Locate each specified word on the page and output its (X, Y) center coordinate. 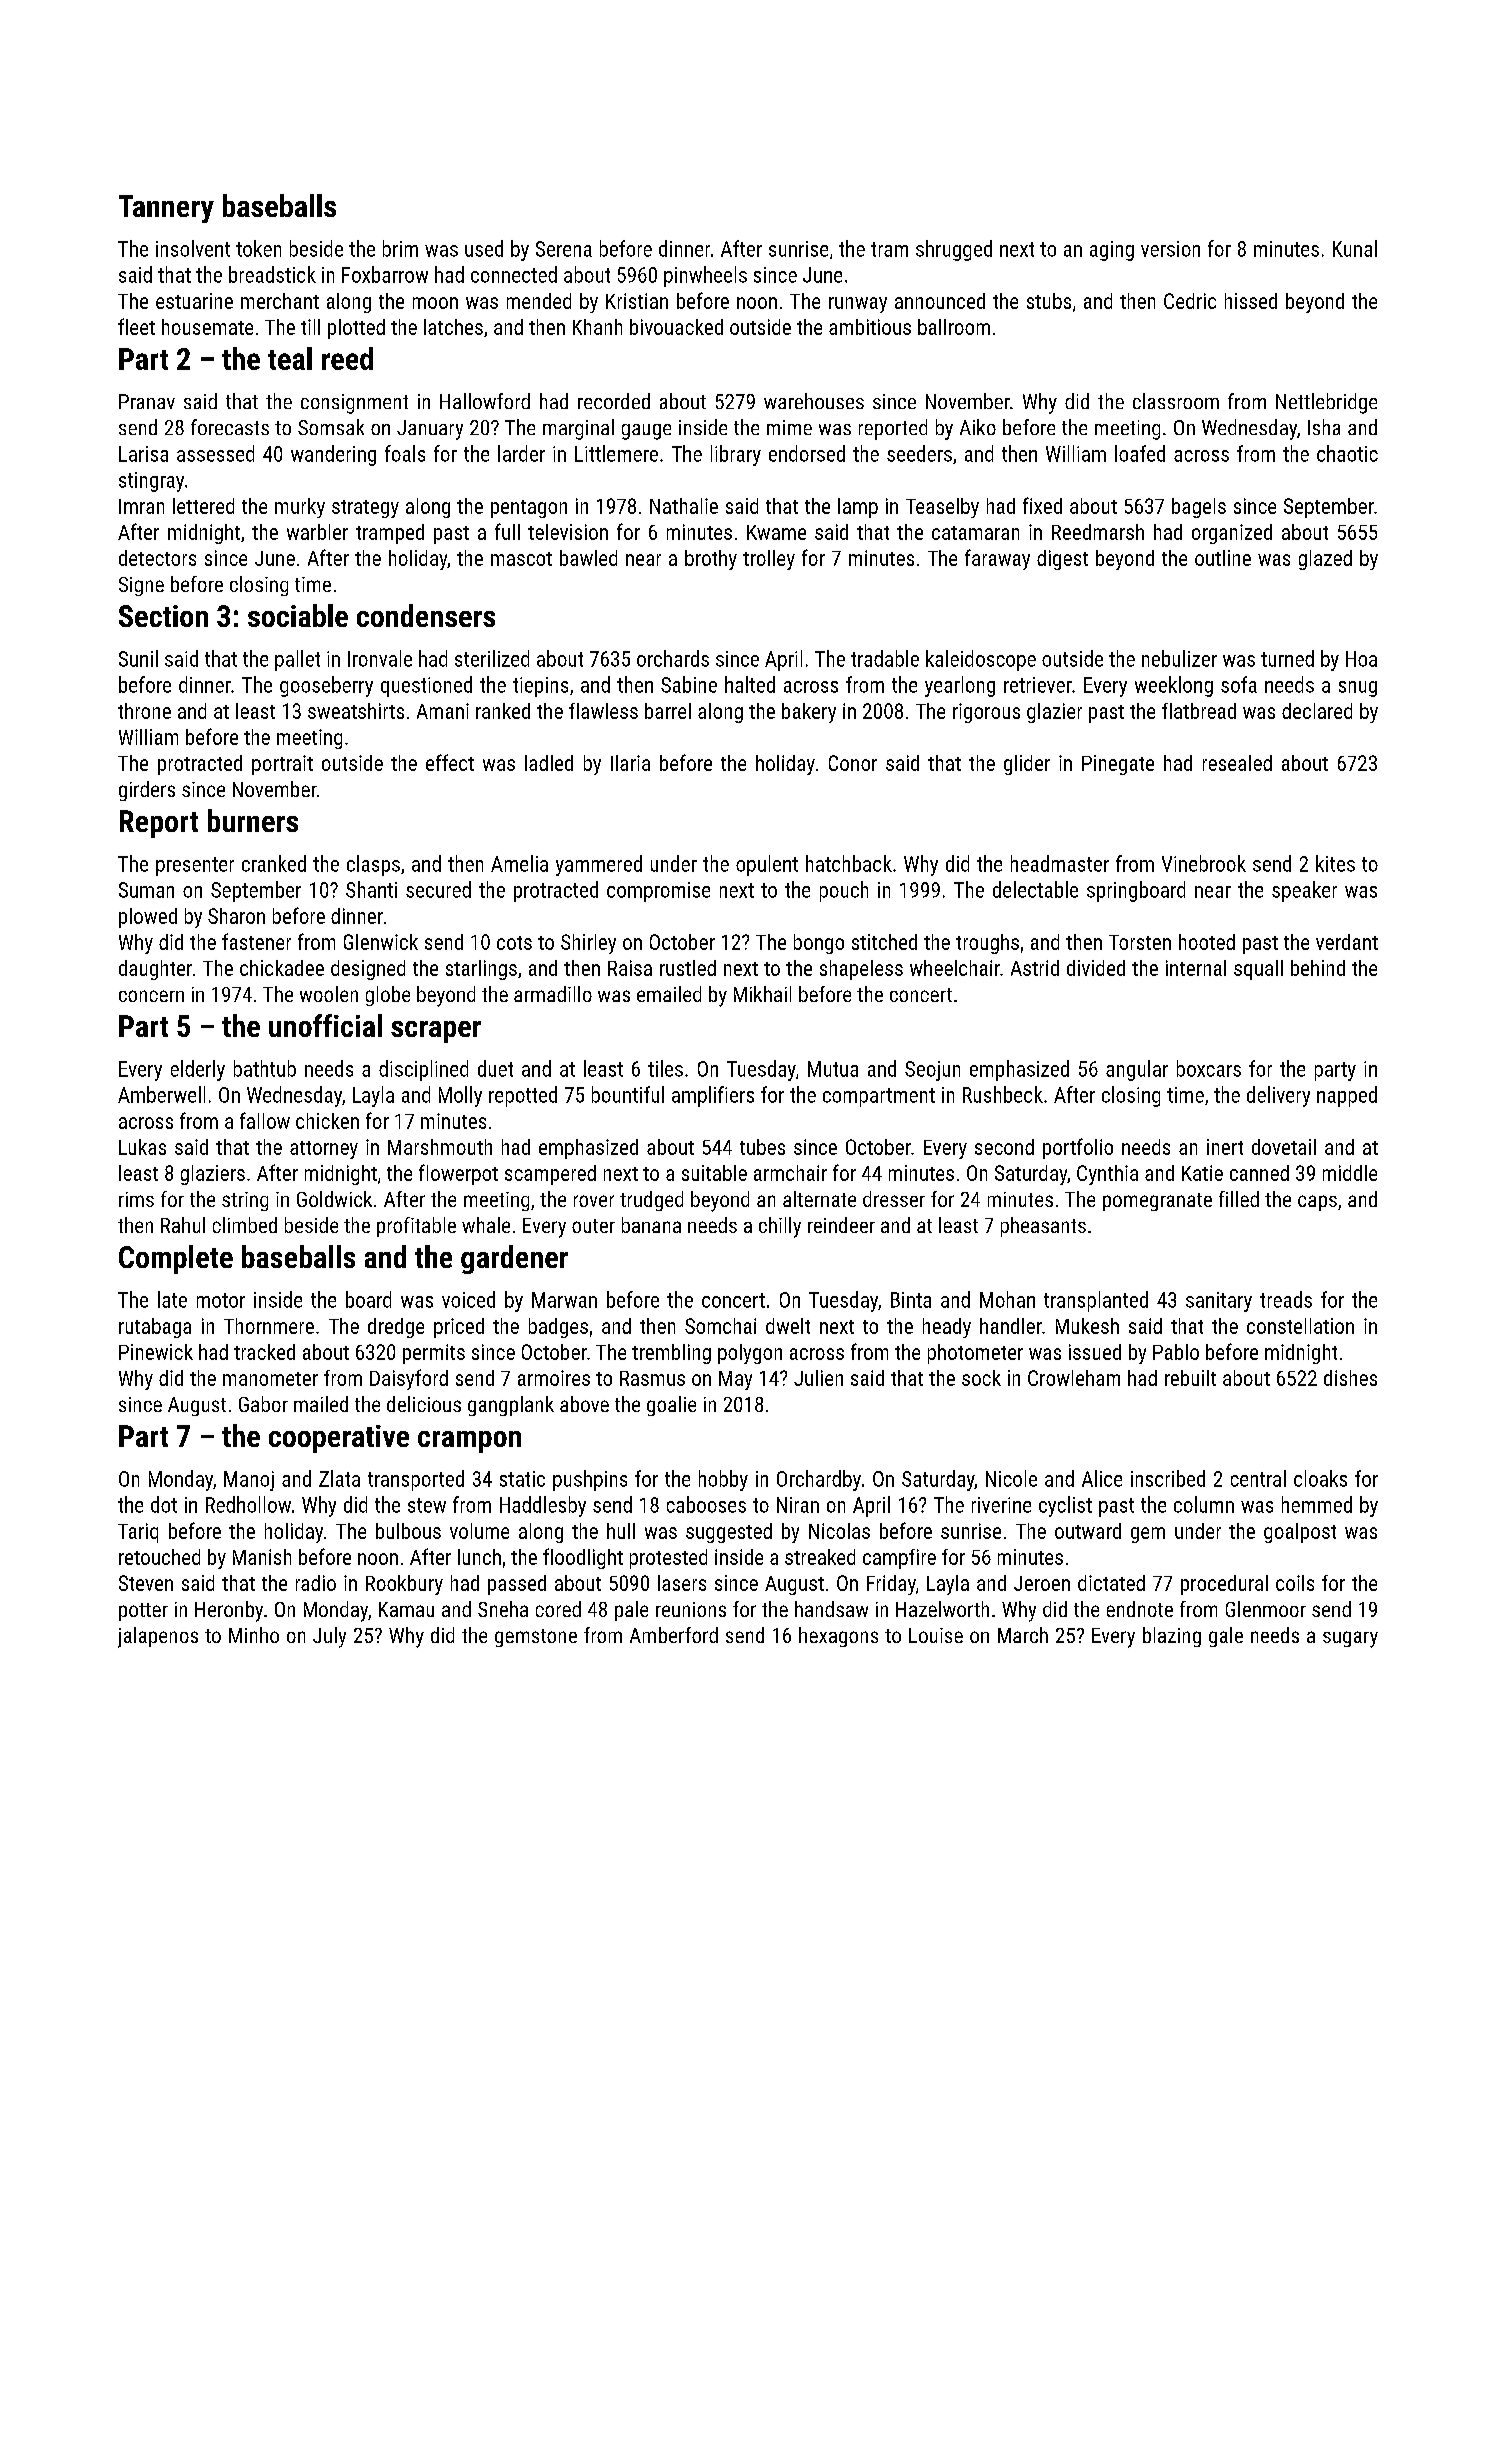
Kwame (776, 532)
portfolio (1078, 1148)
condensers (426, 615)
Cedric (1190, 301)
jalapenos (158, 1637)
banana (651, 1225)
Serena (564, 249)
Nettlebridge (1326, 403)
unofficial (325, 1025)
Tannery (166, 209)
